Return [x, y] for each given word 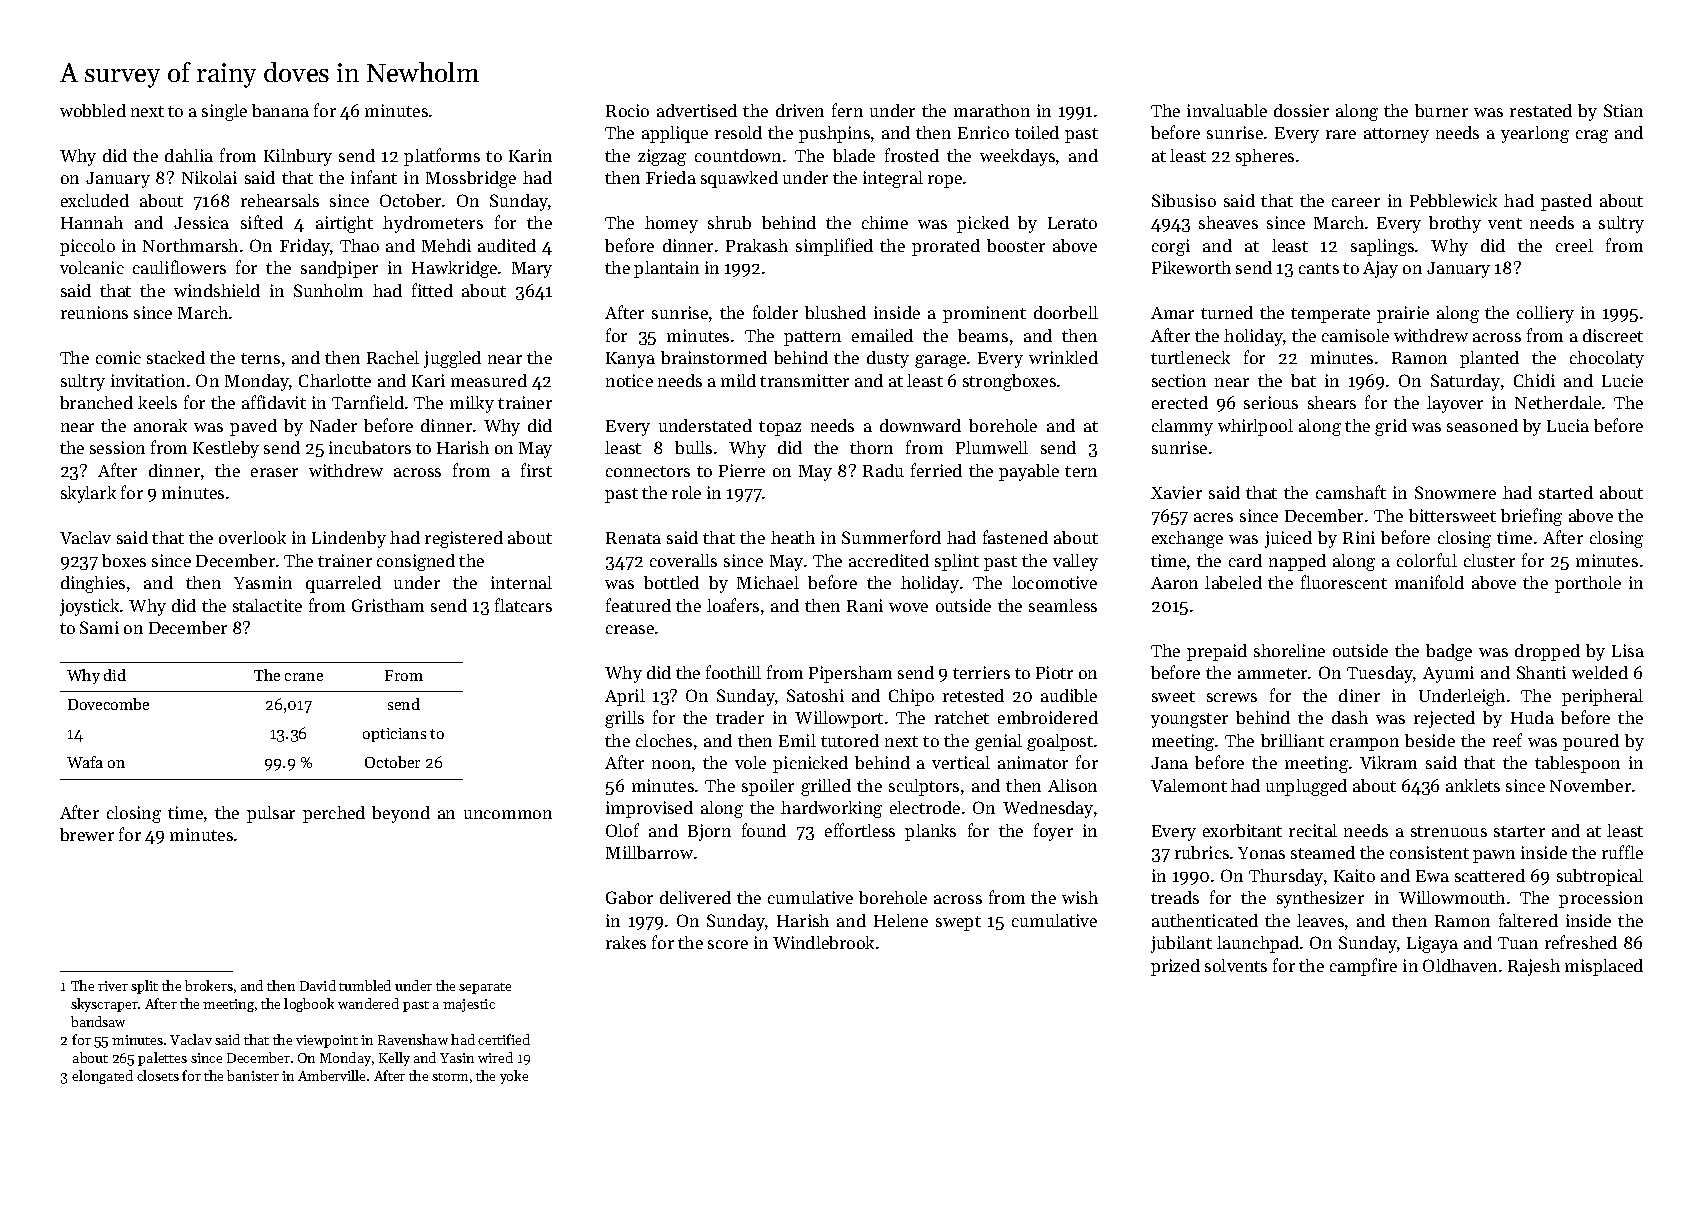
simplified [834, 247]
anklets [1473, 785]
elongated [102, 1077]
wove [908, 607]
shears [1332, 402]
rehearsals [280, 200]
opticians [394, 735]
